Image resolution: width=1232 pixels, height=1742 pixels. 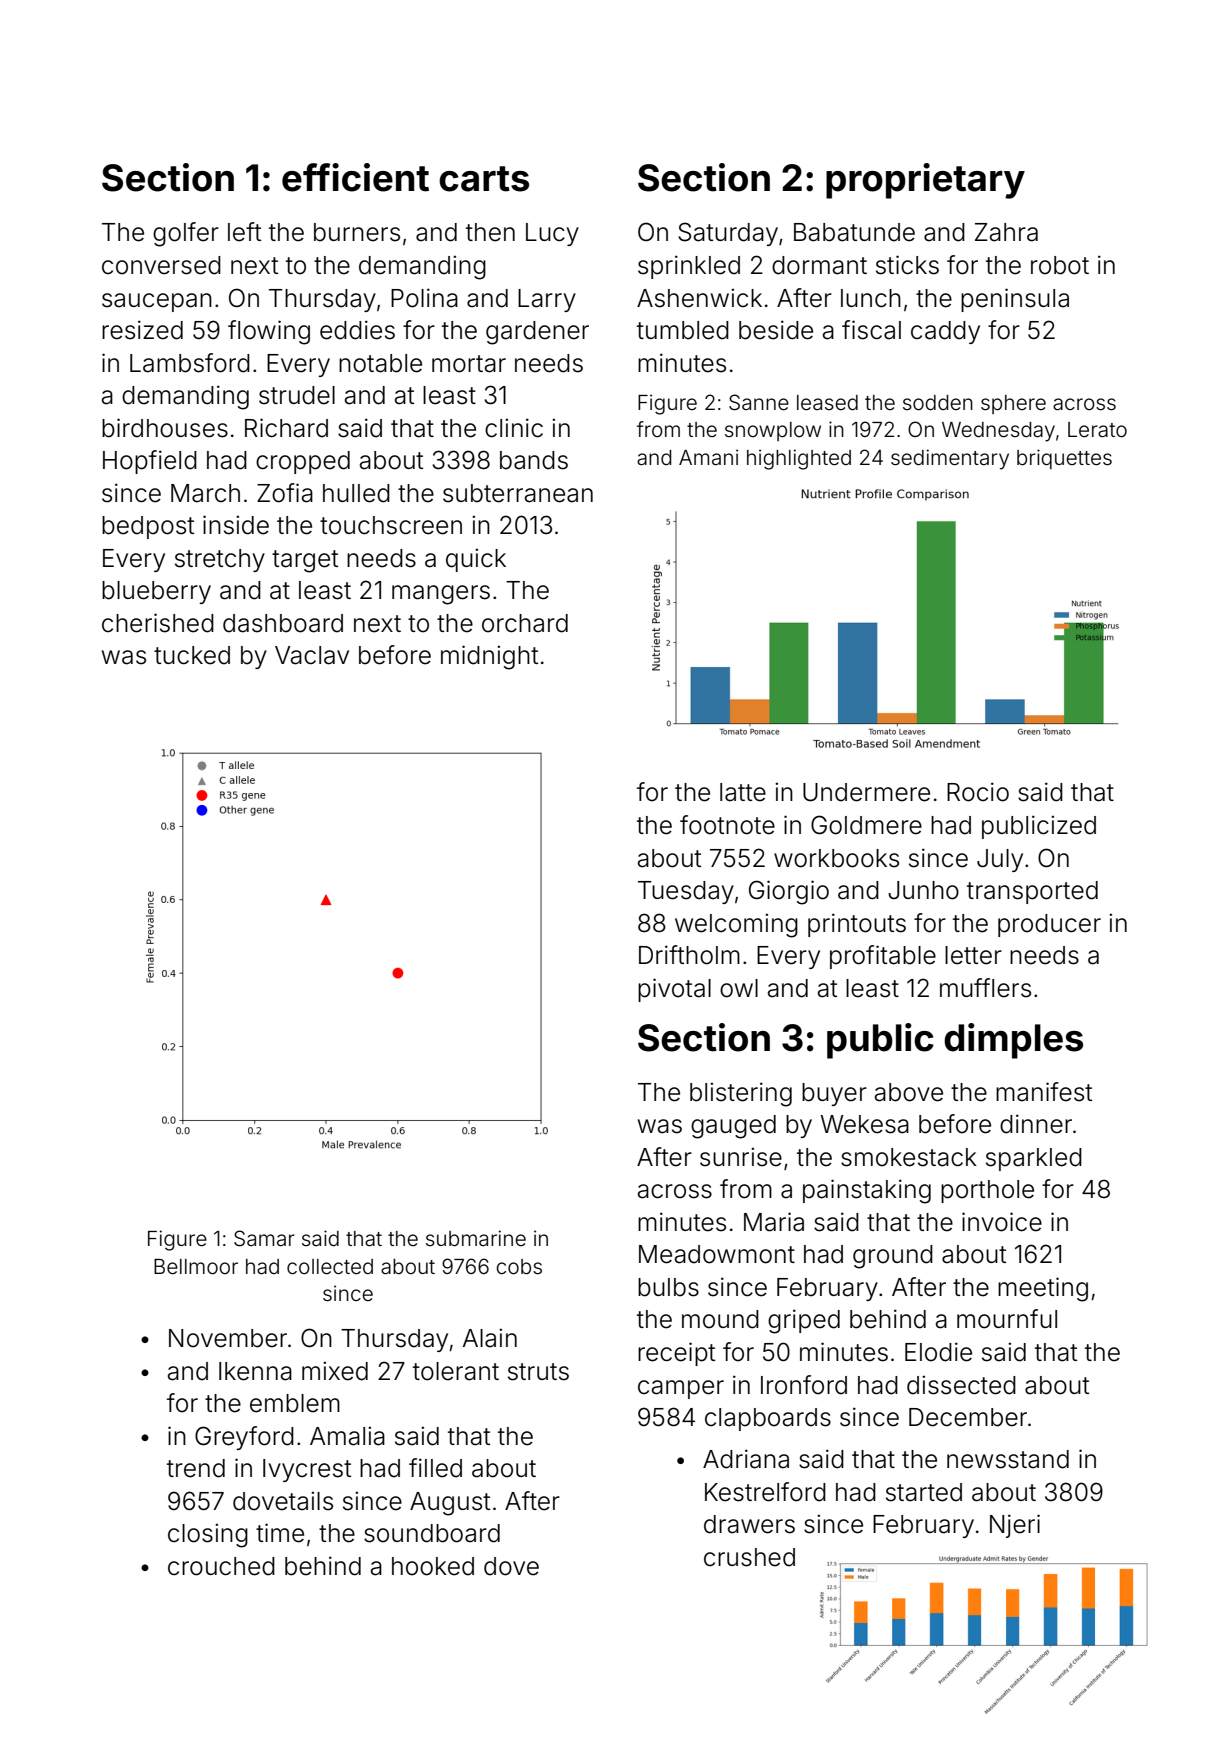 What do you see at coordinates (264, 1238) in the page?
I see `Samar` at bounding box center [264, 1238].
